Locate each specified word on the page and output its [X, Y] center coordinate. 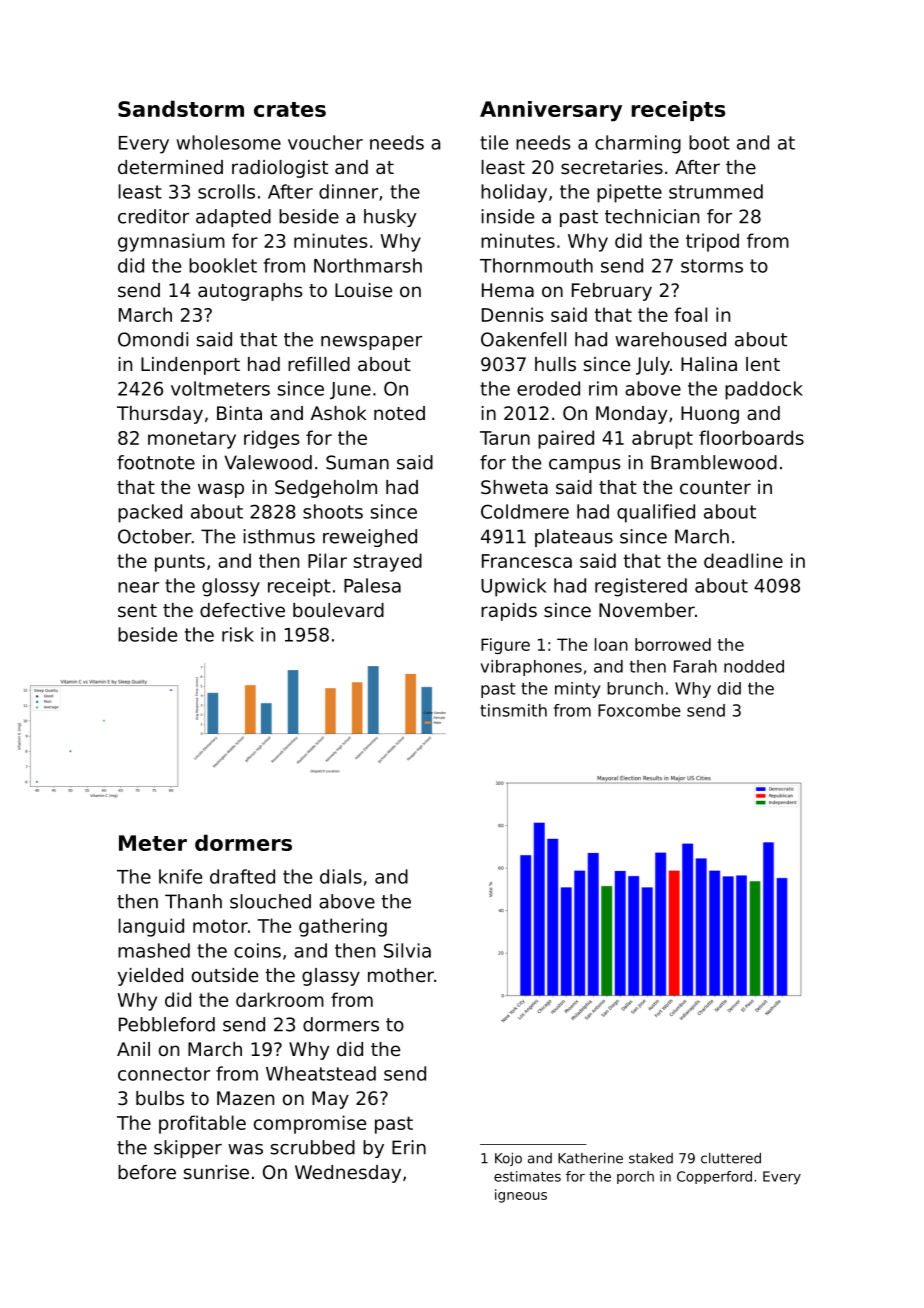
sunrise [216, 1172]
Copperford [714, 1177]
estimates [527, 1176]
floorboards [751, 437]
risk [238, 634]
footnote [156, 462]
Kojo [508, 1159]
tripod [712, 242]
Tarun [505, 438]
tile [494, 142]
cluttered [731, 1158]
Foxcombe [639, 710]
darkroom [280, 999]
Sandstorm [181, 108]
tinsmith [513, 710]
